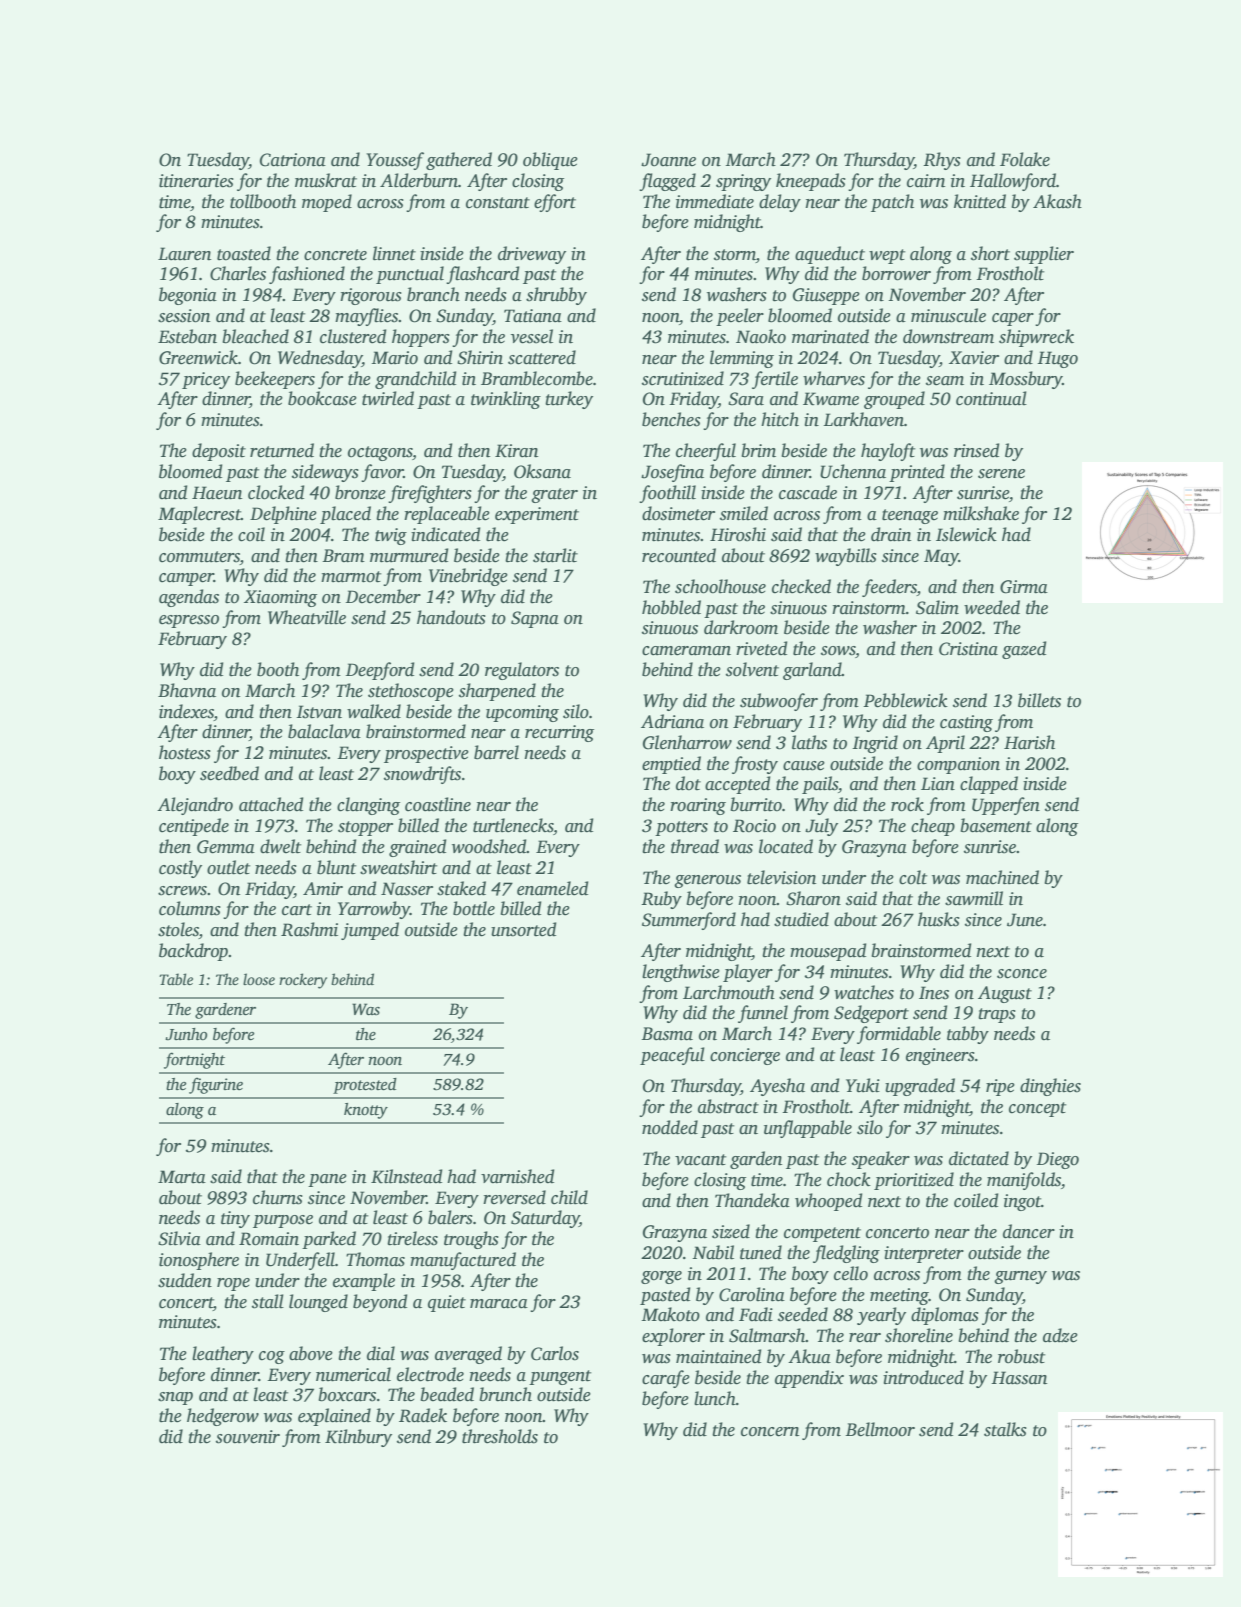  Describe the element at coordinates (1057, 359) in the screenshot. I see `Hugo` at that location.
